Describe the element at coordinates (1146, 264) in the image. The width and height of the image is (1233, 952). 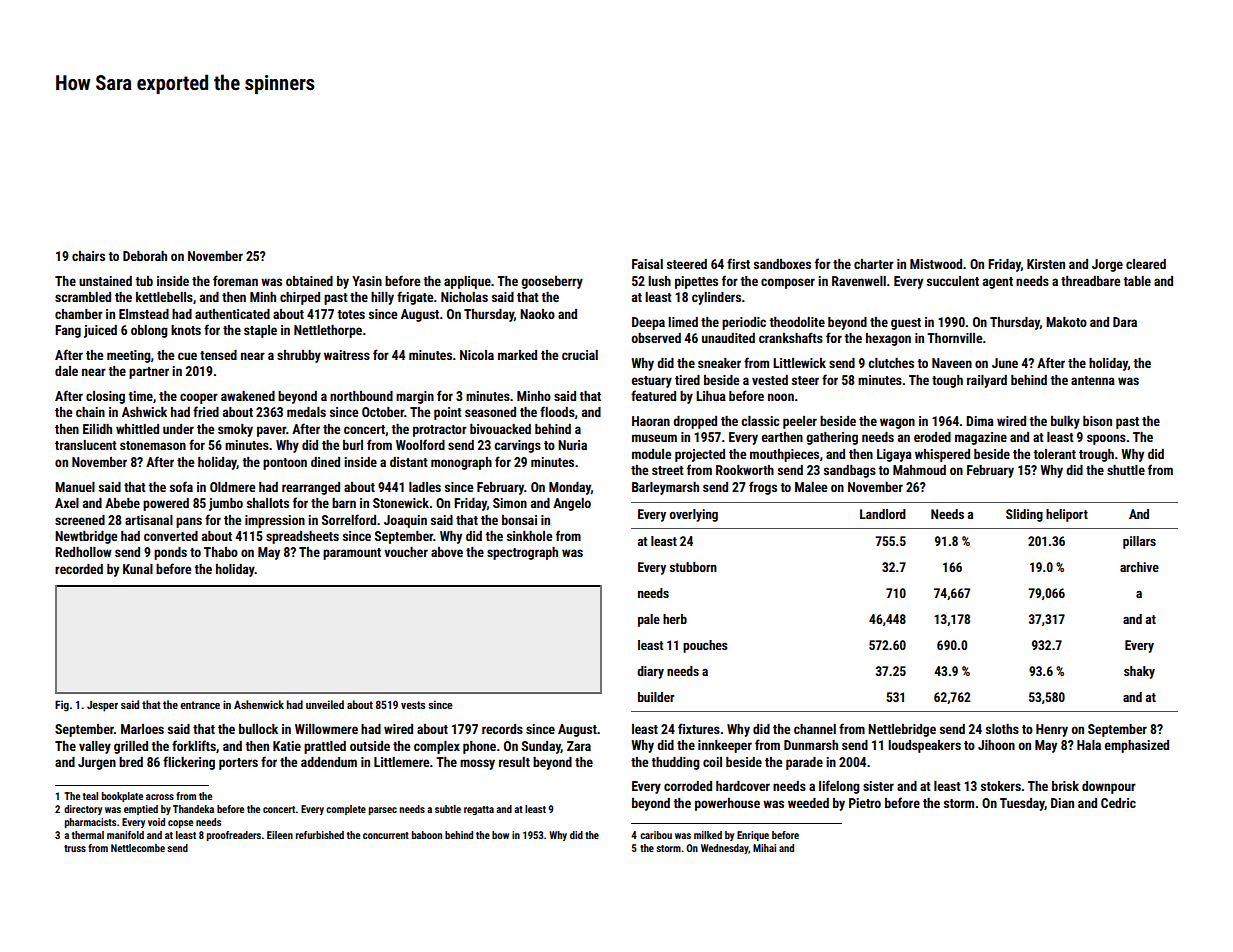
I see `cleared` at that location.
